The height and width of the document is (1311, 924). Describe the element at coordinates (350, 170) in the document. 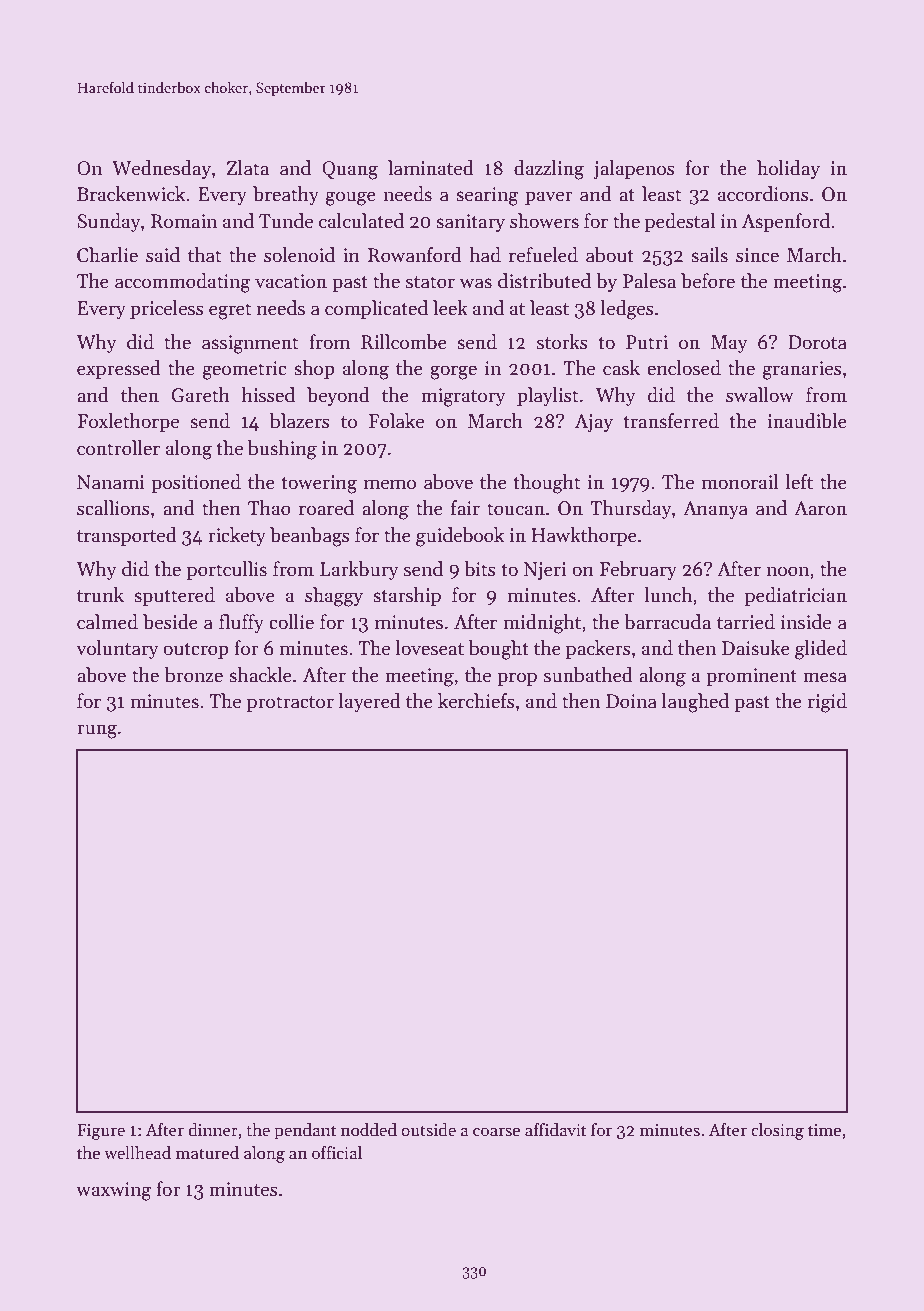

I see `Quang` at that location.
